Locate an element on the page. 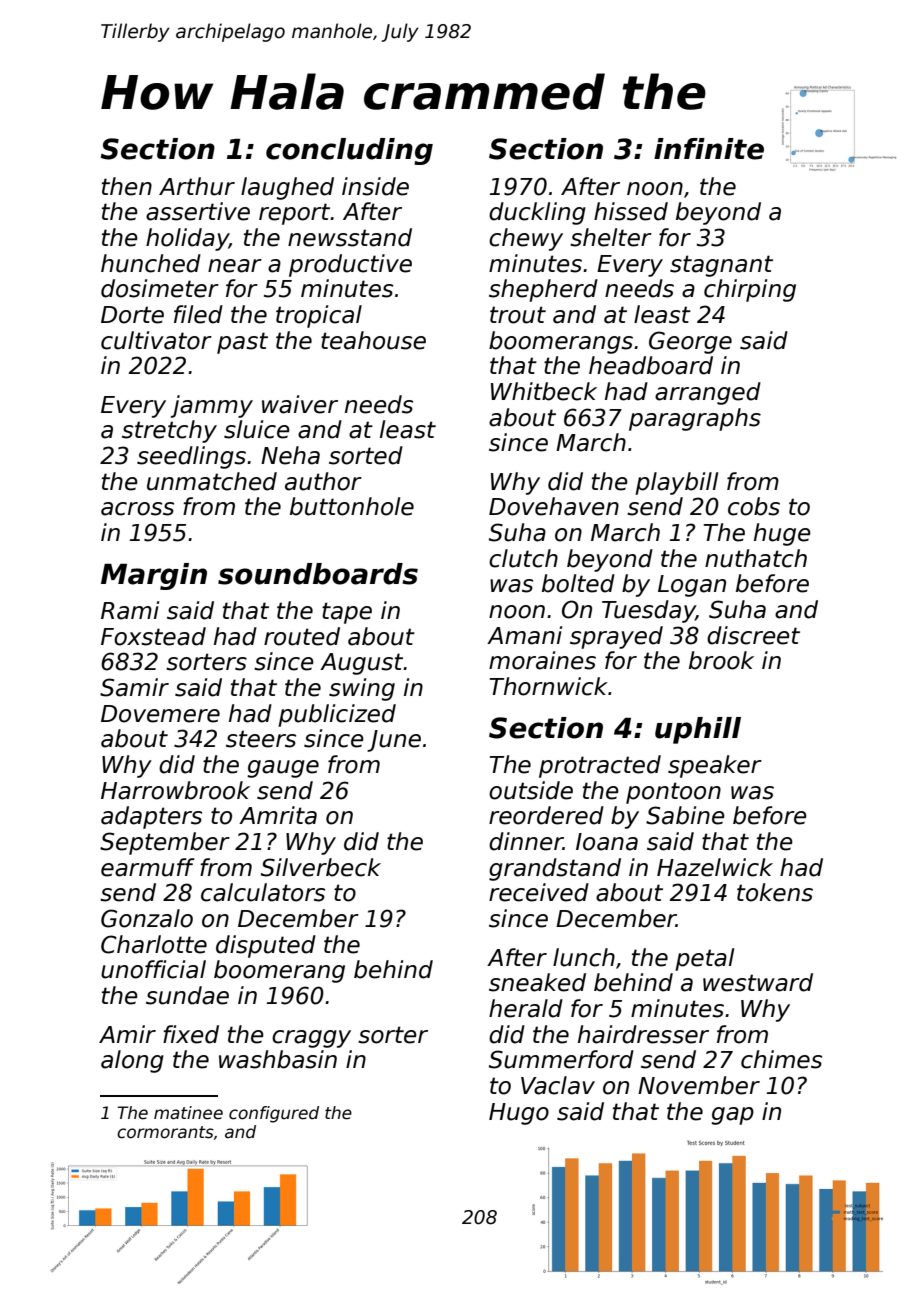 Image resolution: width=924 pixels, height=1311 pixels. tape is located at coordinates (347, 613).
